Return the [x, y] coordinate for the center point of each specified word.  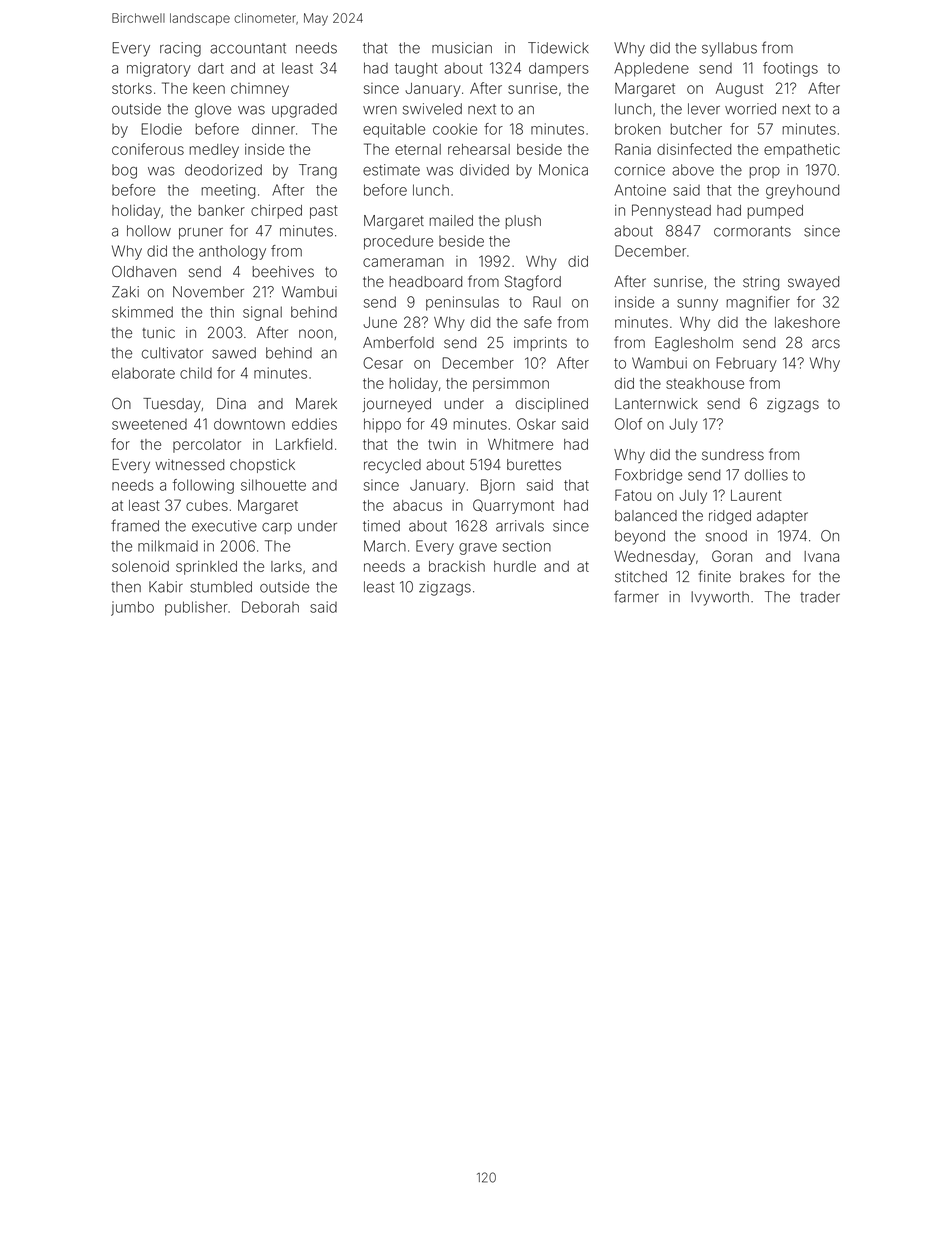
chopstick [262, 466]
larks [286, 566]
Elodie [161, 129]
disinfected [694, 149]
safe [538, 322]
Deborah [270, 607]
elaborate [143, 373]
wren [380, 110]
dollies [766, 475]
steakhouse [705, 383]
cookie [455, 129]
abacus [417, 505]
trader [820, 597]
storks [132, 88]
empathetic [802, 150]
